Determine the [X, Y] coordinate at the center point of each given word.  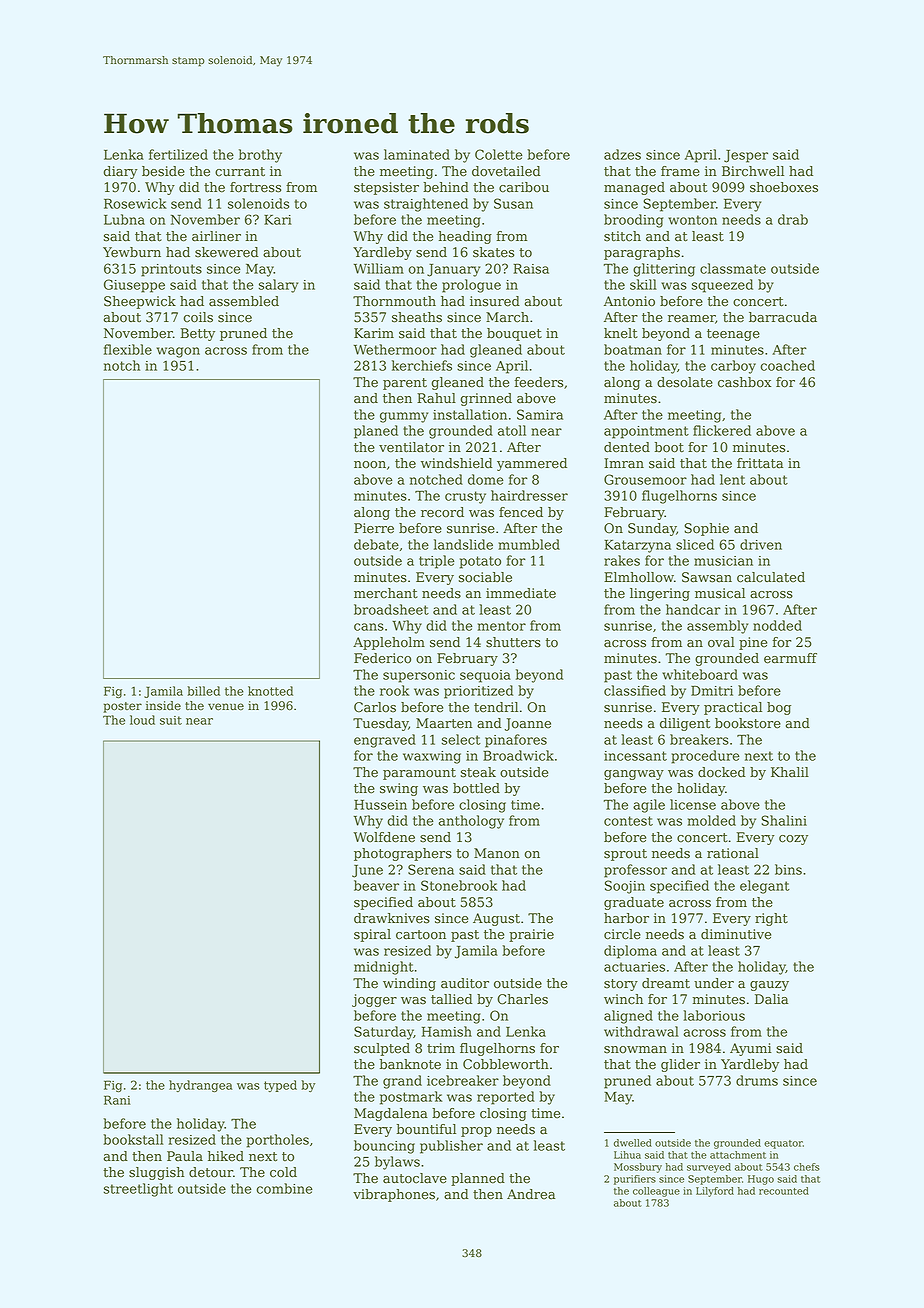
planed [376, 432]
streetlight [138, 1190]
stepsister [386, 188]
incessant [635, 756]
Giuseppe [134, 286]
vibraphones [394, 1195]
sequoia [485, 676]
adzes [622, 154]
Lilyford [715, 1192]
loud [142, 720]
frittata [760, 463]
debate [376, 544]
